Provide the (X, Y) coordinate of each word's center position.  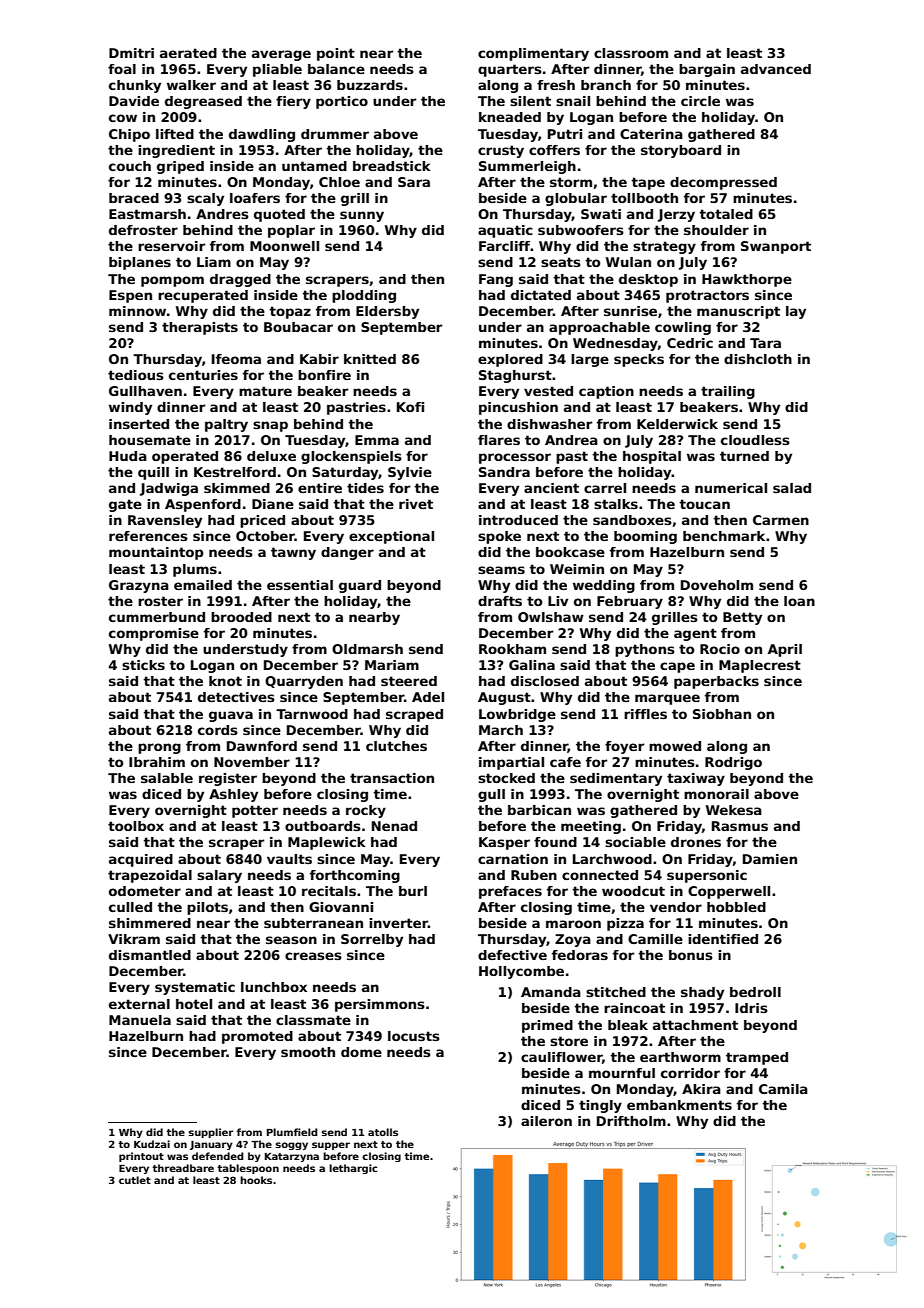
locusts (414, 1036)
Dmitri (131, 53)
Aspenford (203, 505)
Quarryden (304, 682)
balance (336, 69)
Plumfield (292, 1132)
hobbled (736, 907)
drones (696, 842)
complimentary (533, 54)
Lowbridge (517, 715)
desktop (648, 280)
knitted (370, 359)
